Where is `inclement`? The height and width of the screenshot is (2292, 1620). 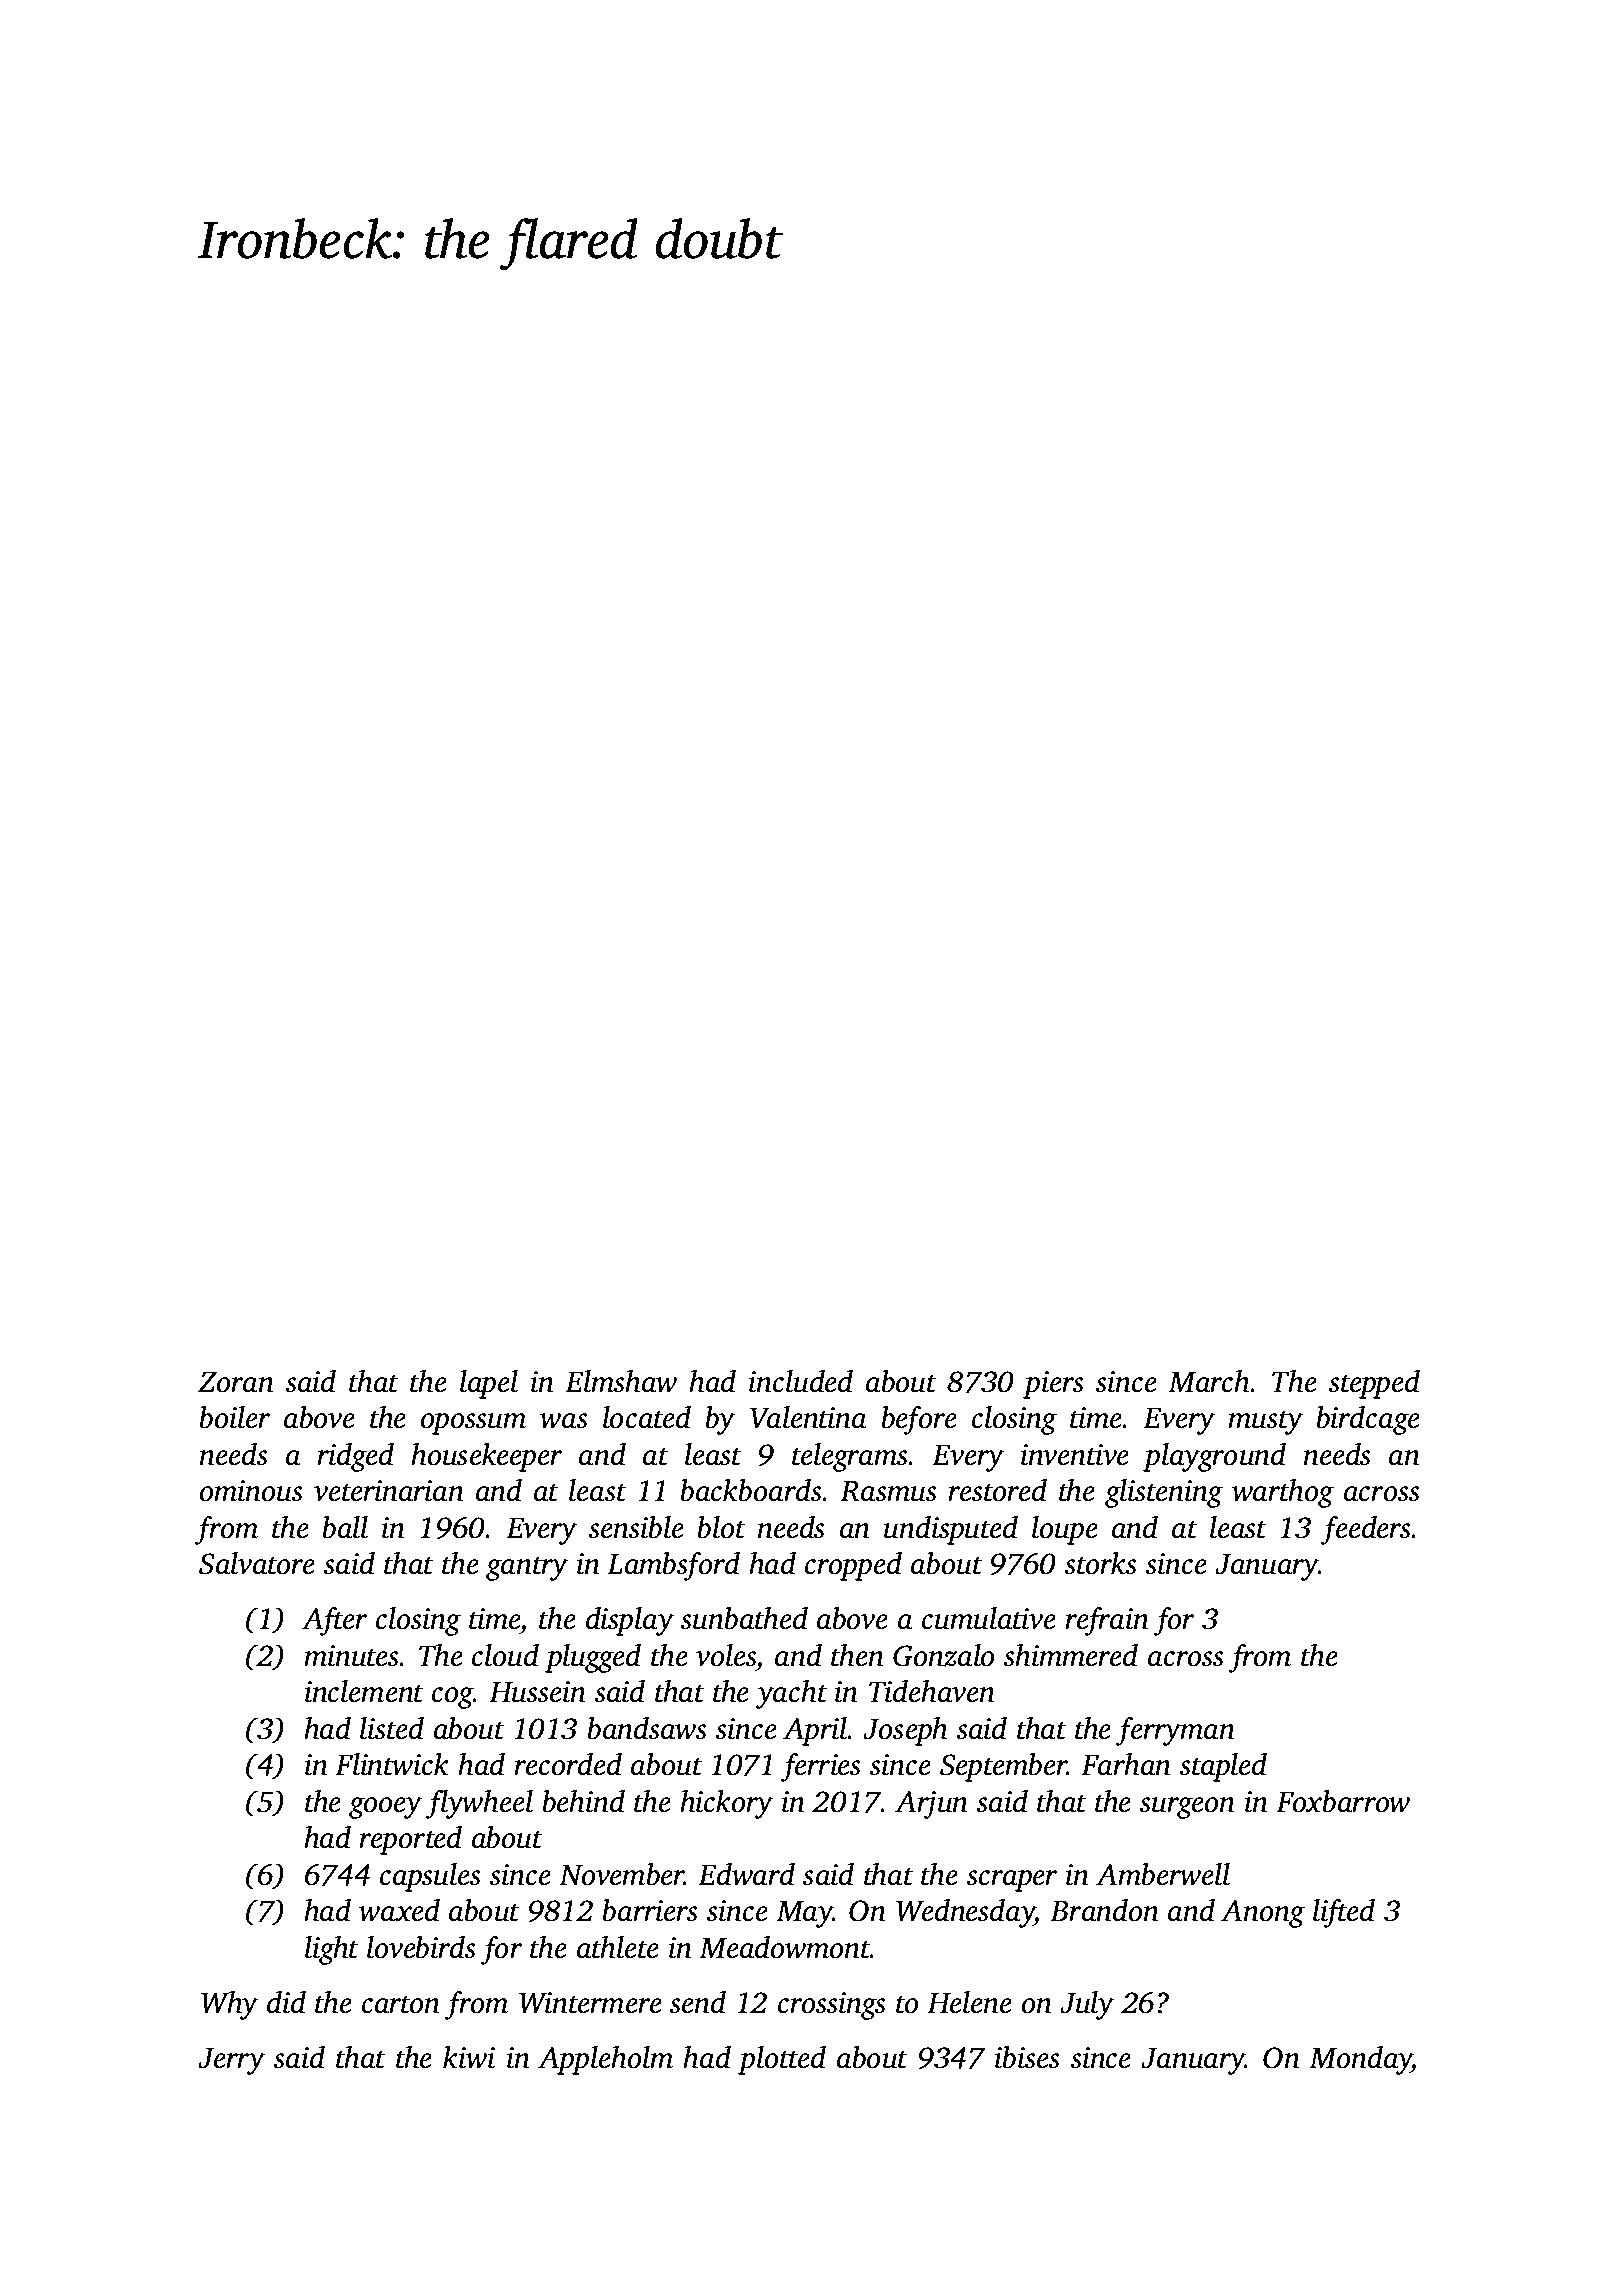
inclement is located at coordinates (364, 1691).
